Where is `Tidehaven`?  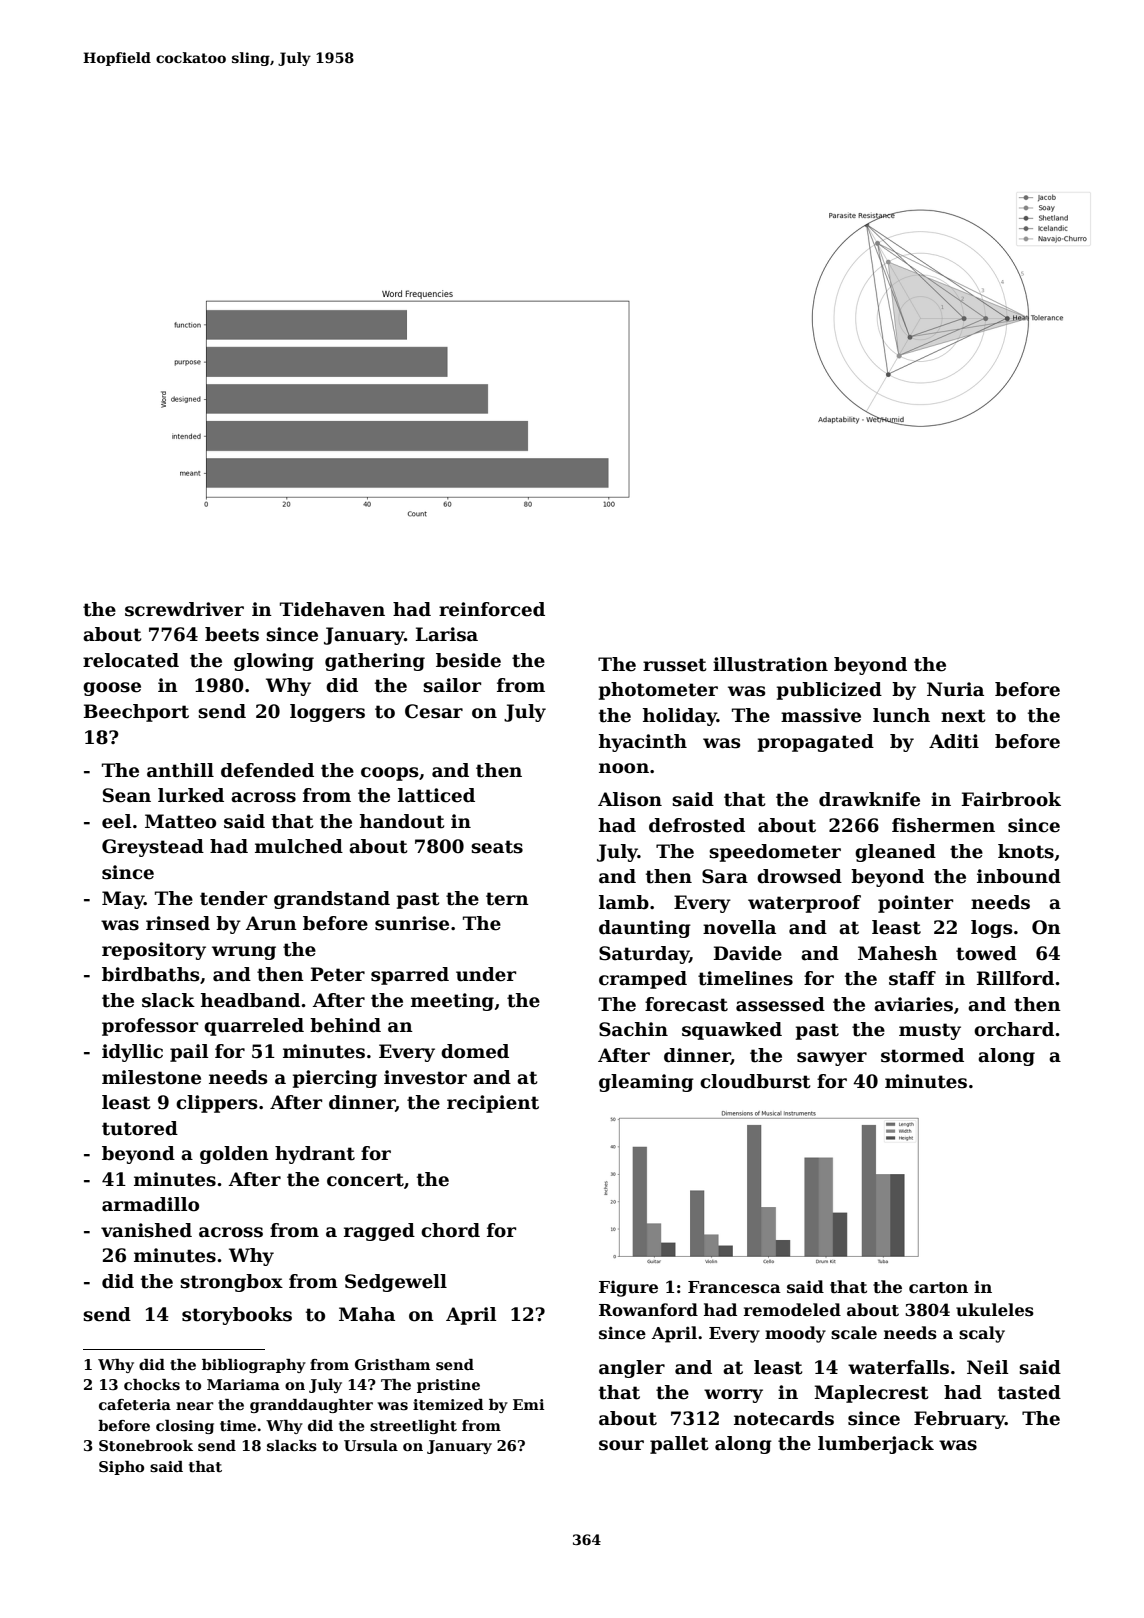
Tidehaven is located at coordinates (332, 609).
